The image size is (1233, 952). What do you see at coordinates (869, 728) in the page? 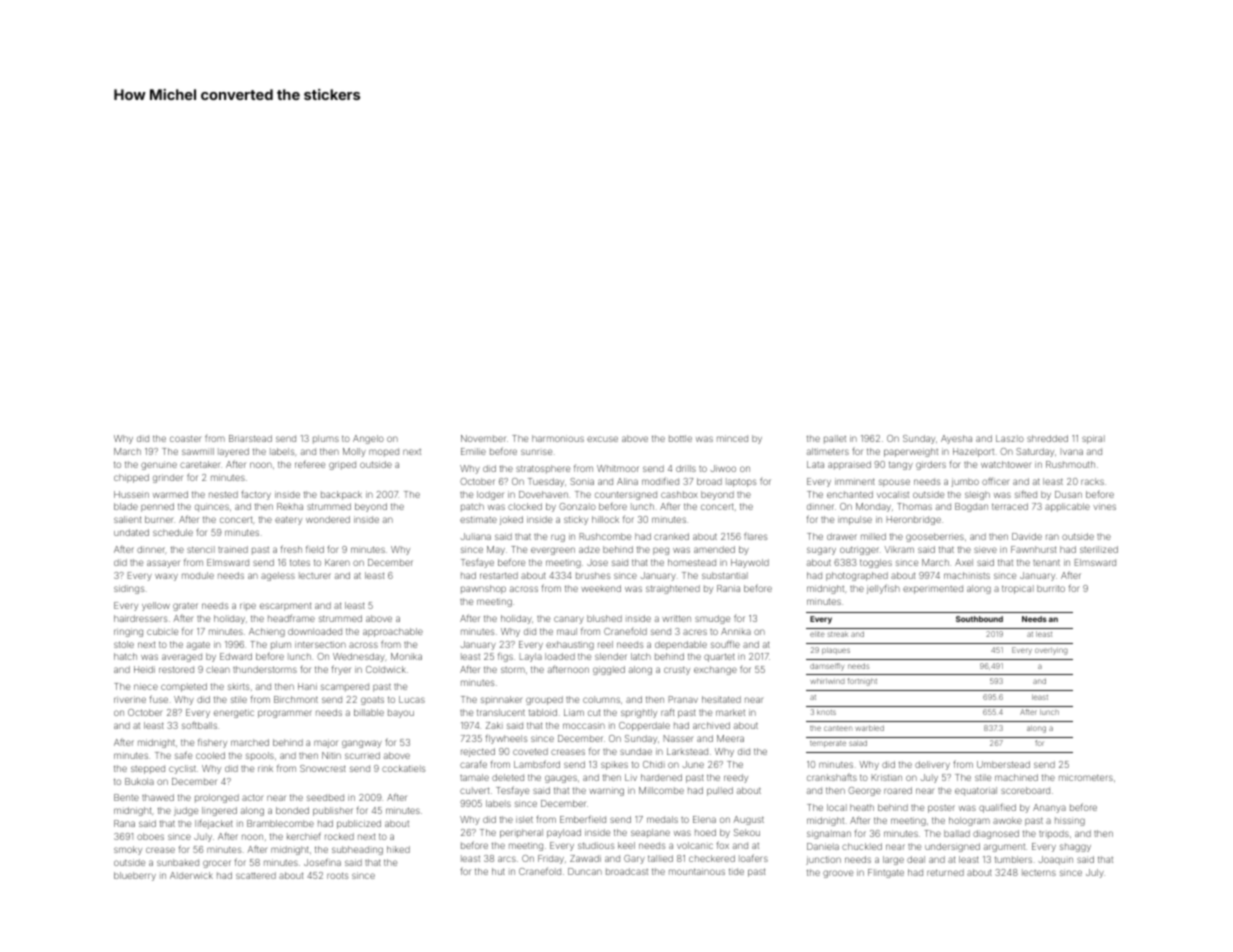
I see `warbled` at bounding box center [869, 728].
